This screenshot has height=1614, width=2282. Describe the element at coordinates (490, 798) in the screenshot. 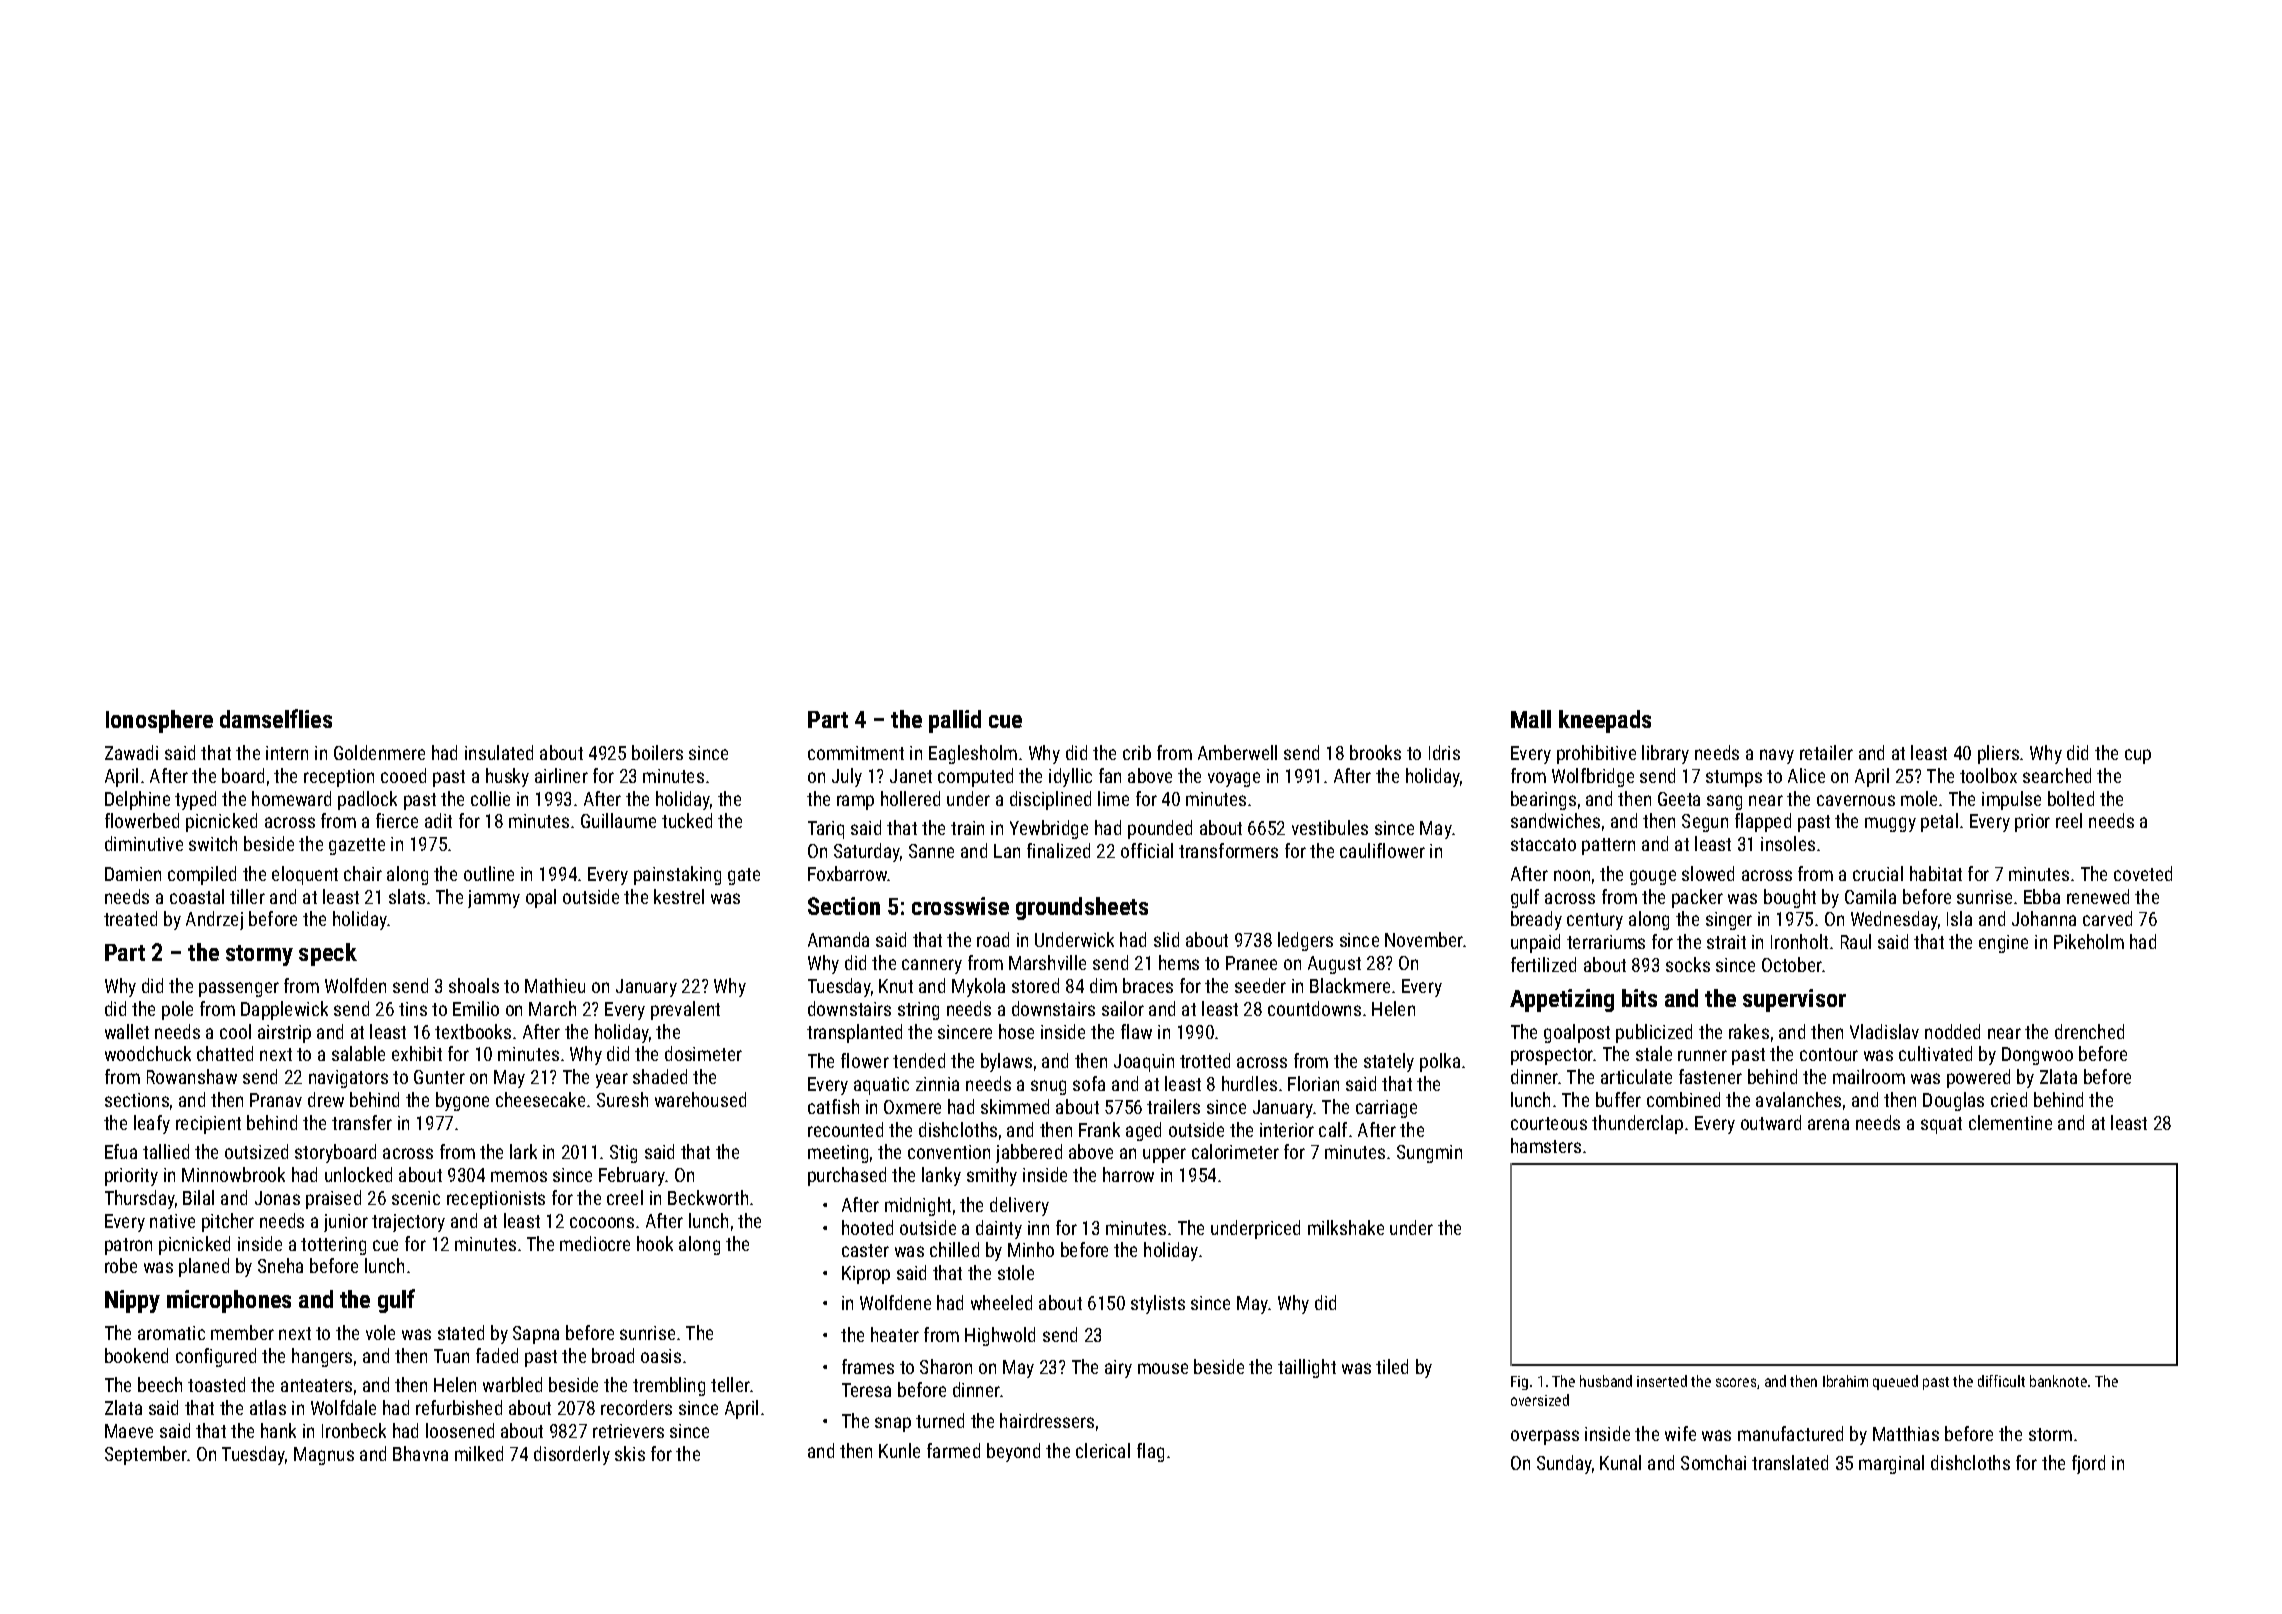

I see `collie` at that location.
